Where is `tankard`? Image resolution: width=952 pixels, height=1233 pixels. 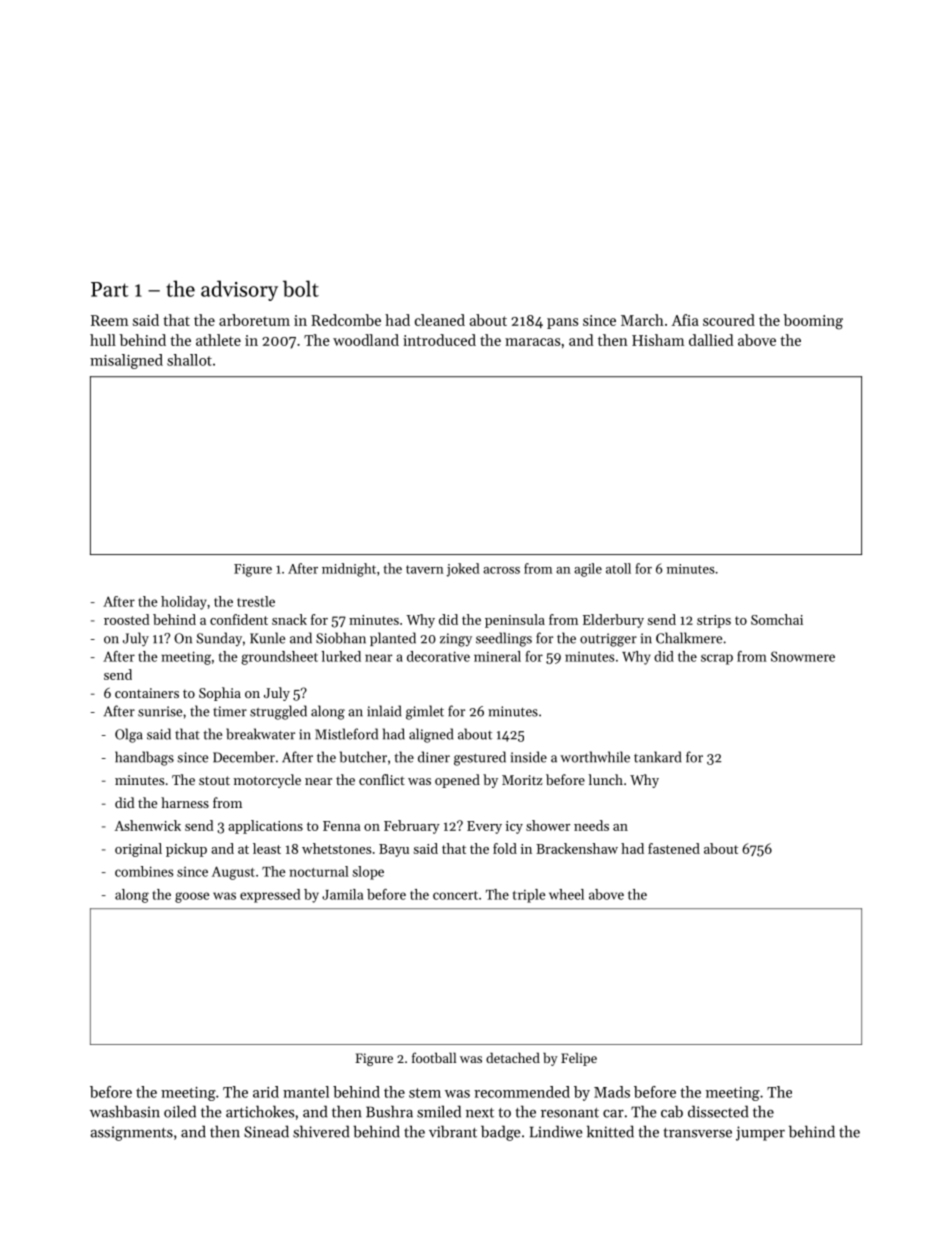
tankard is located at coordinates (657, 757).
